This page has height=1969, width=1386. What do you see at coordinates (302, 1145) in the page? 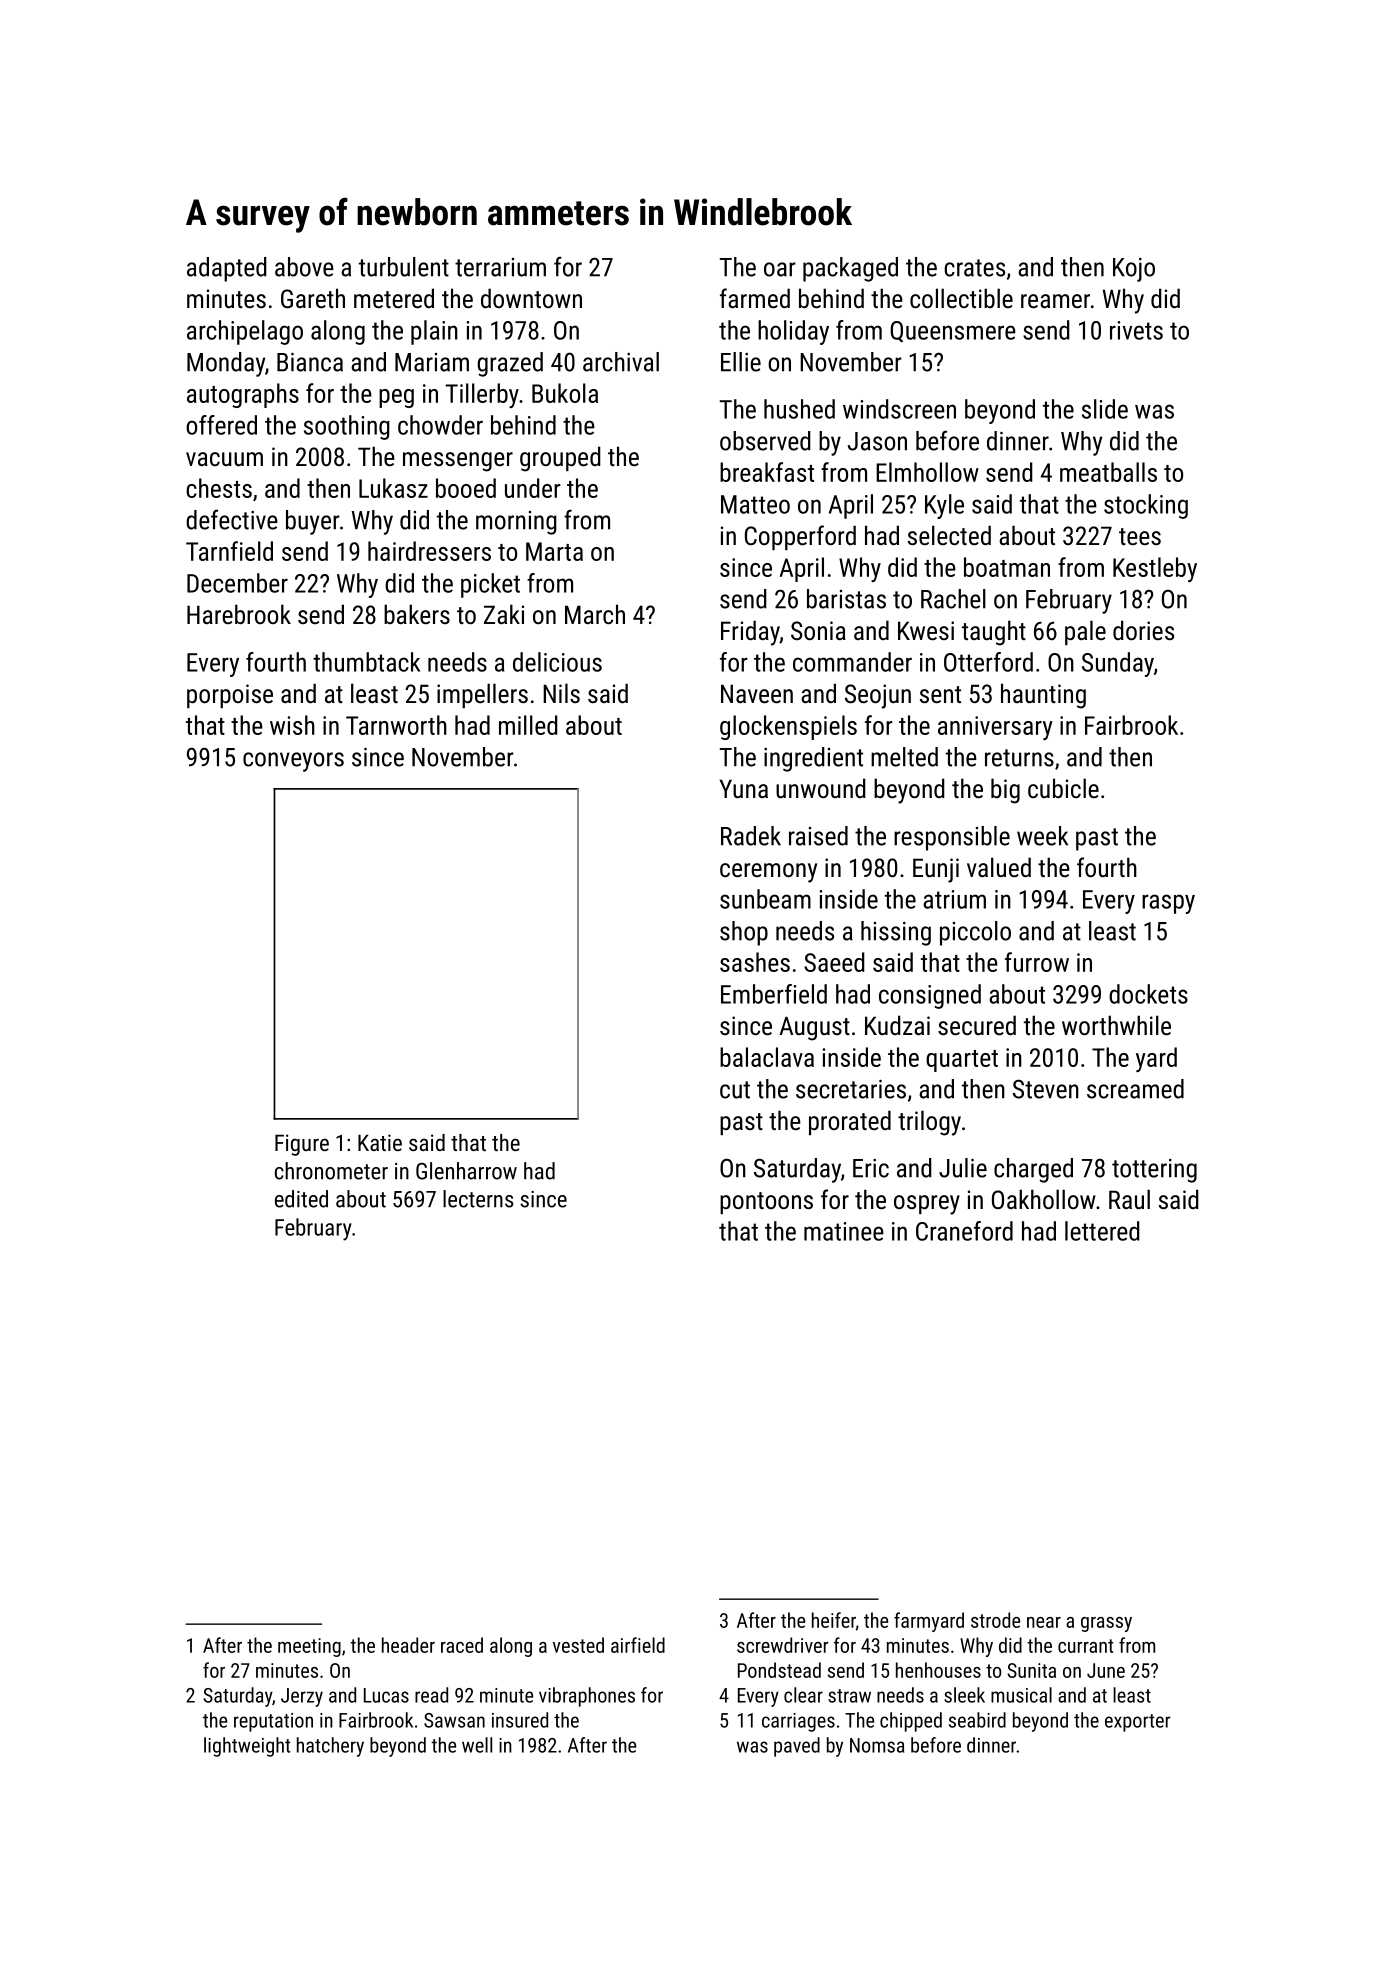
I see `Figure` at bounding box center [302, 1145].
